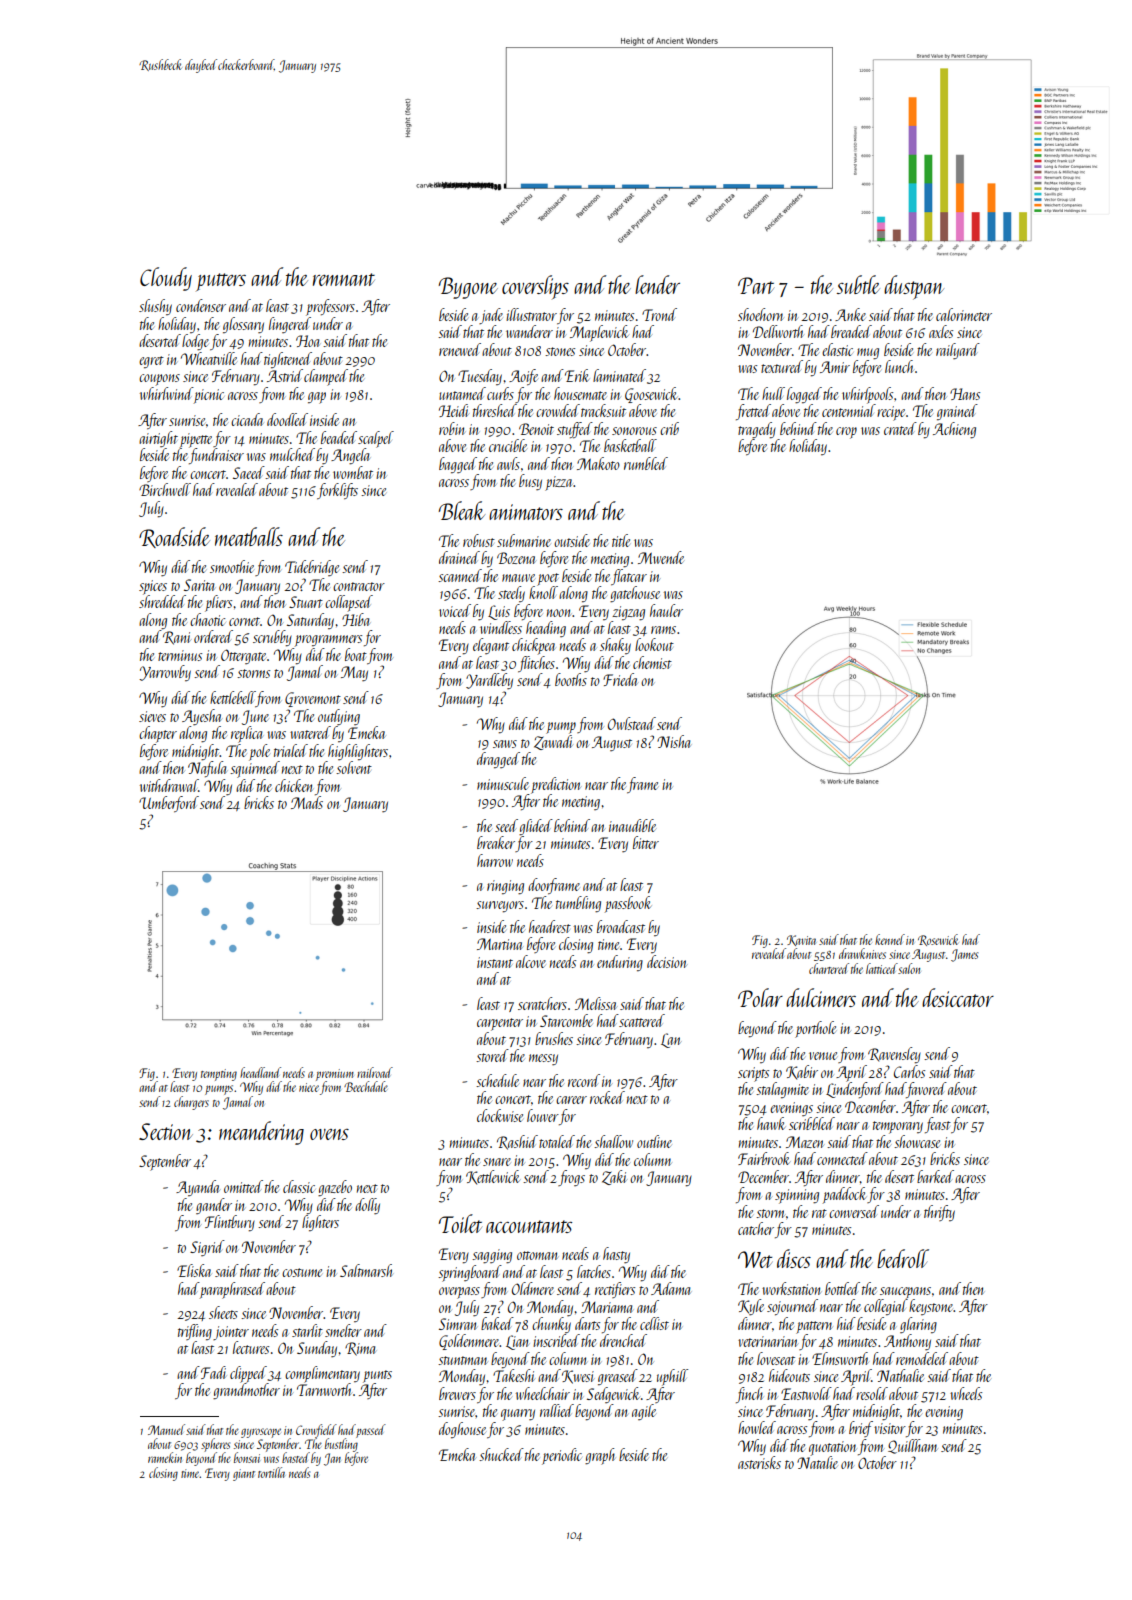  Describe the element at coordinates (914, 287) in the document. I see `dustpan` at that location.
